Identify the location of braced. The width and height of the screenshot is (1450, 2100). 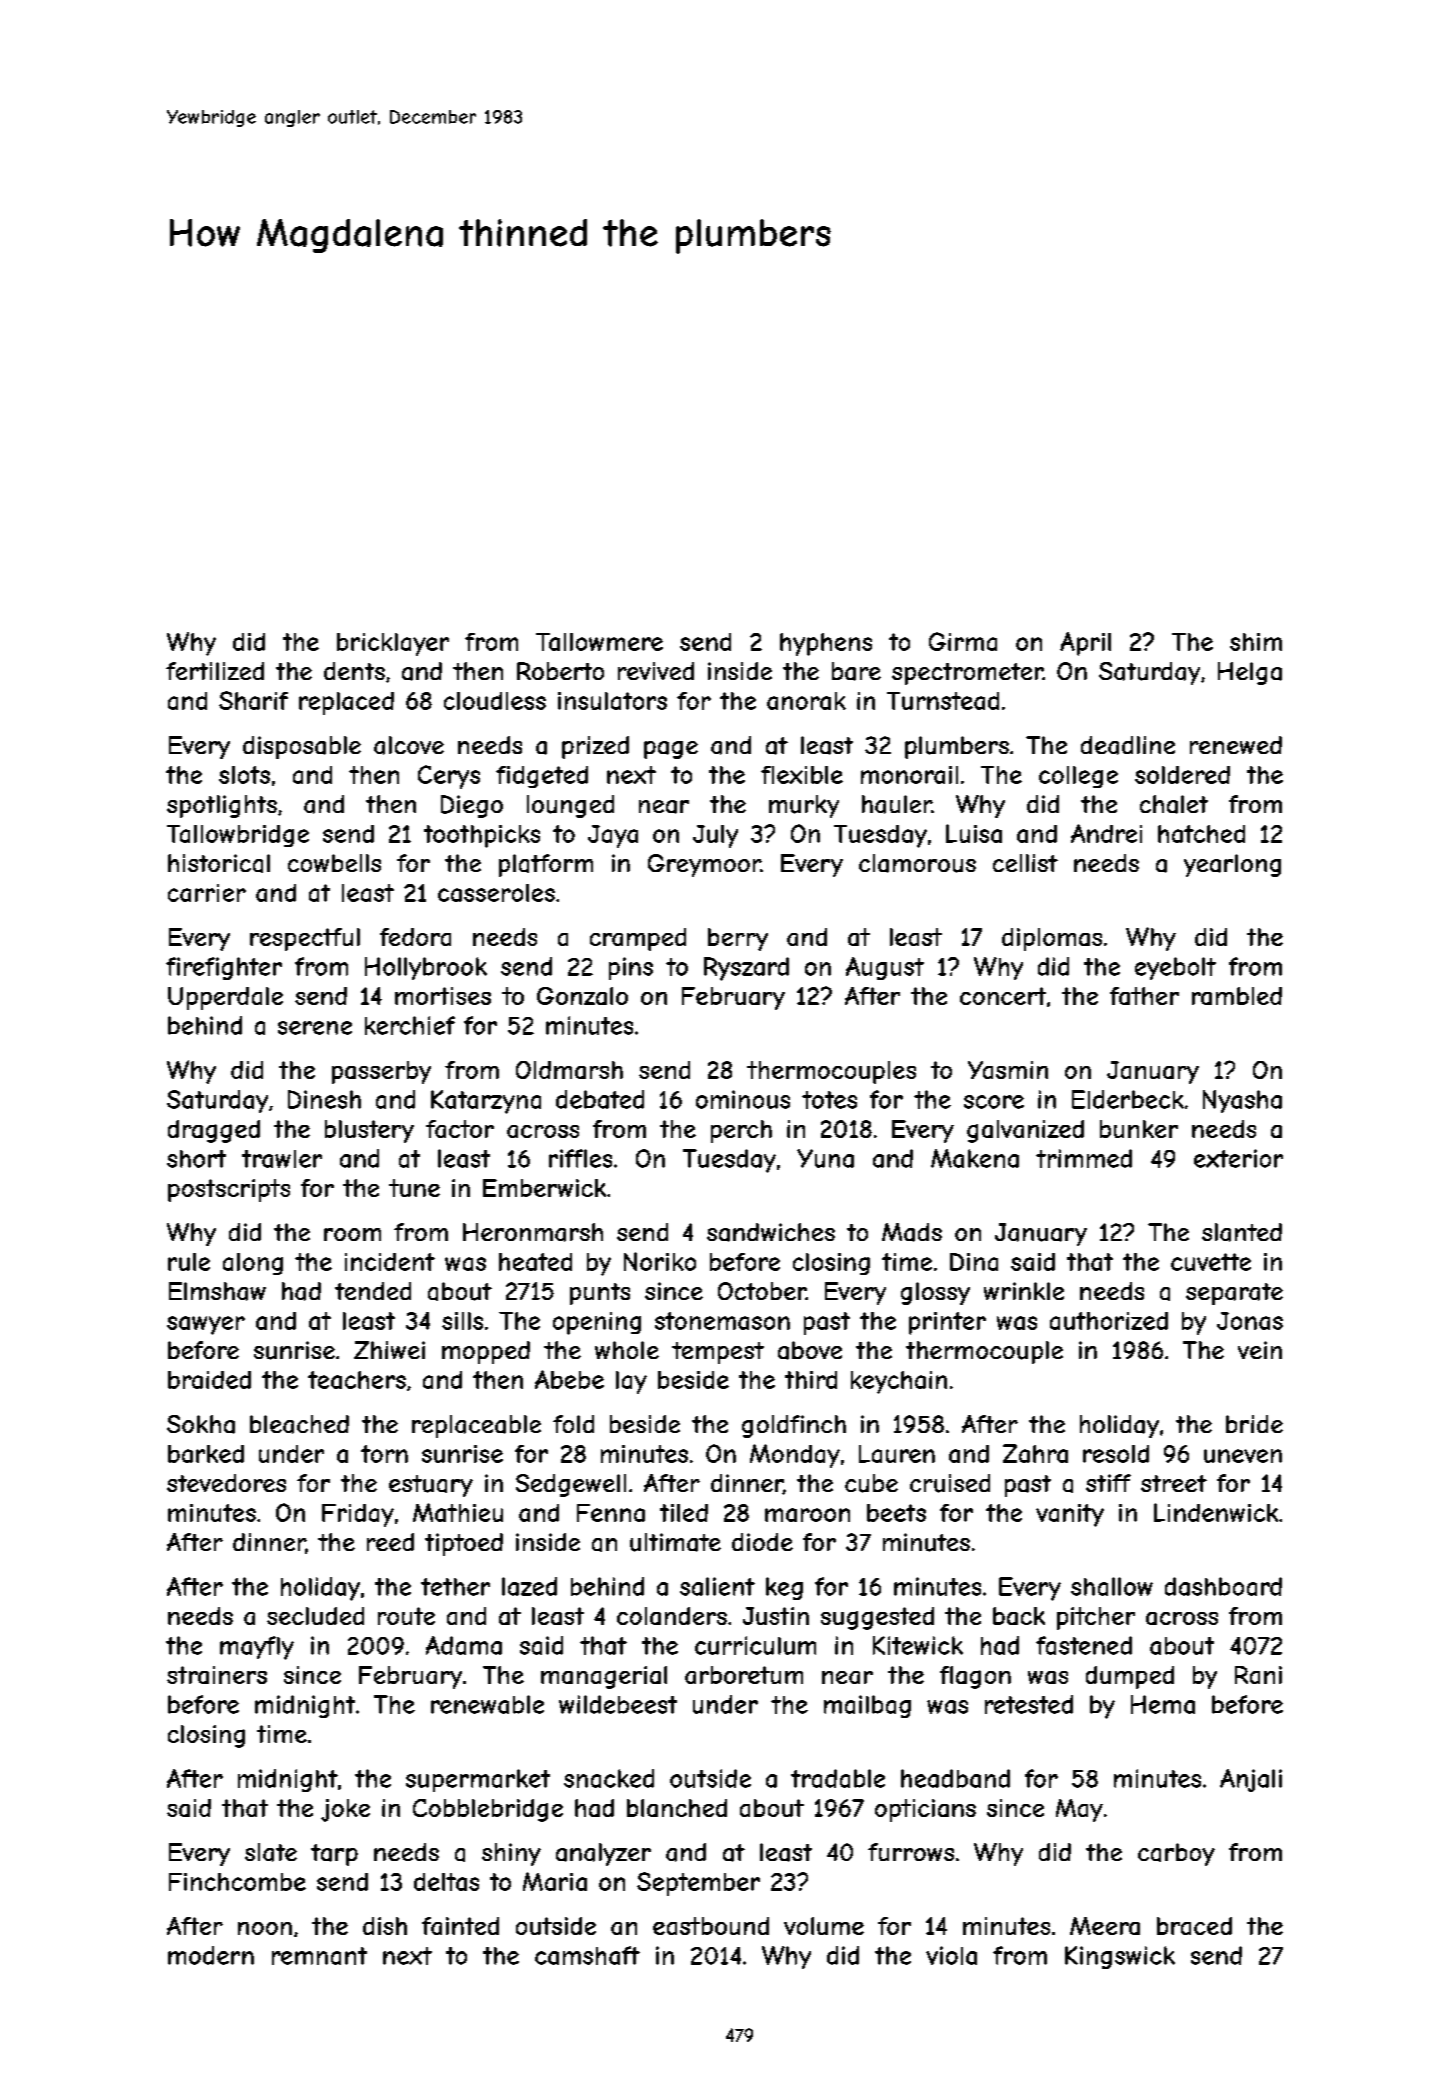
(1194, 1926).
